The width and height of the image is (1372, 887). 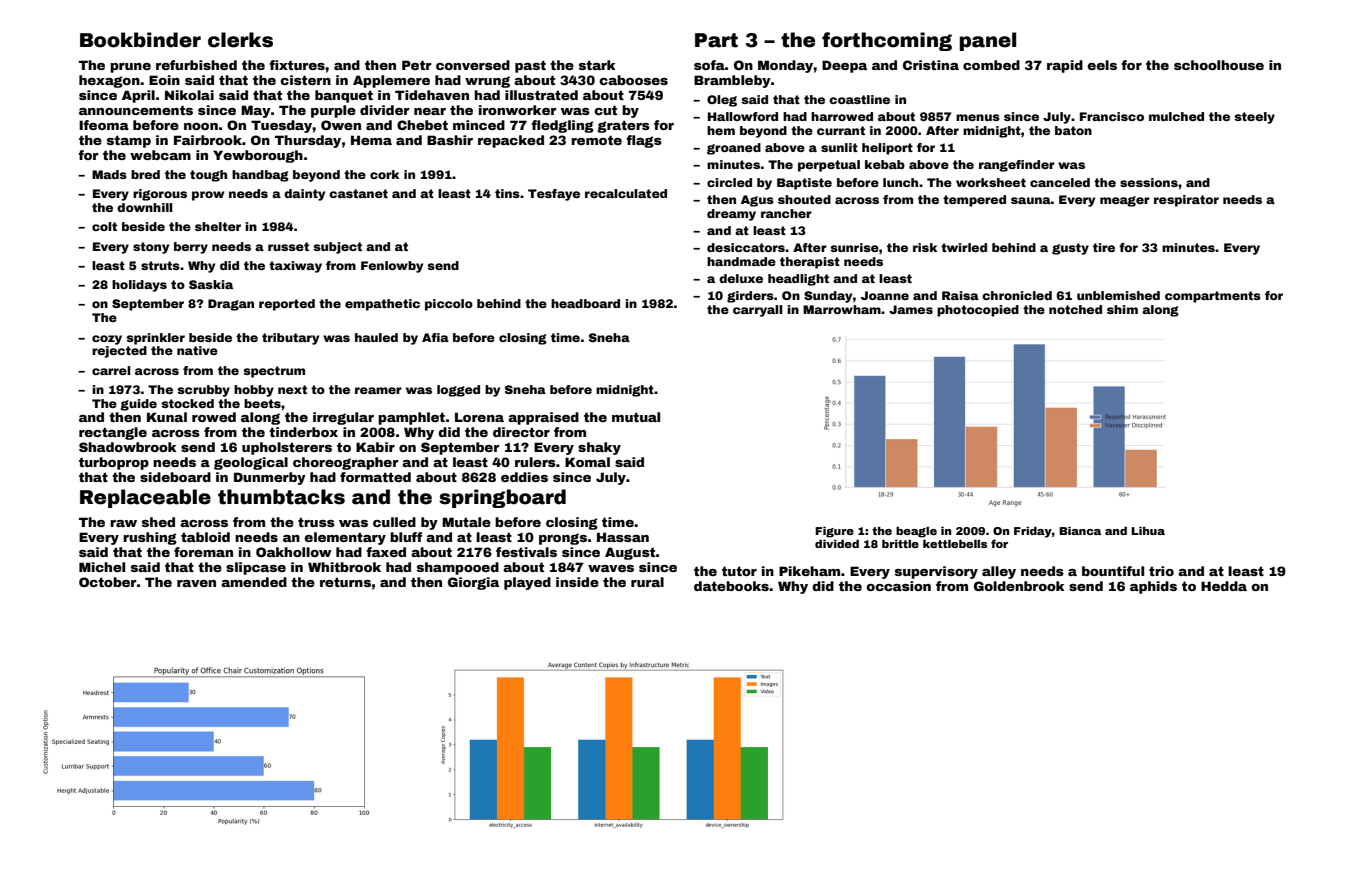 I want to click on schoolhouse, so click(x=1219, y=65).
